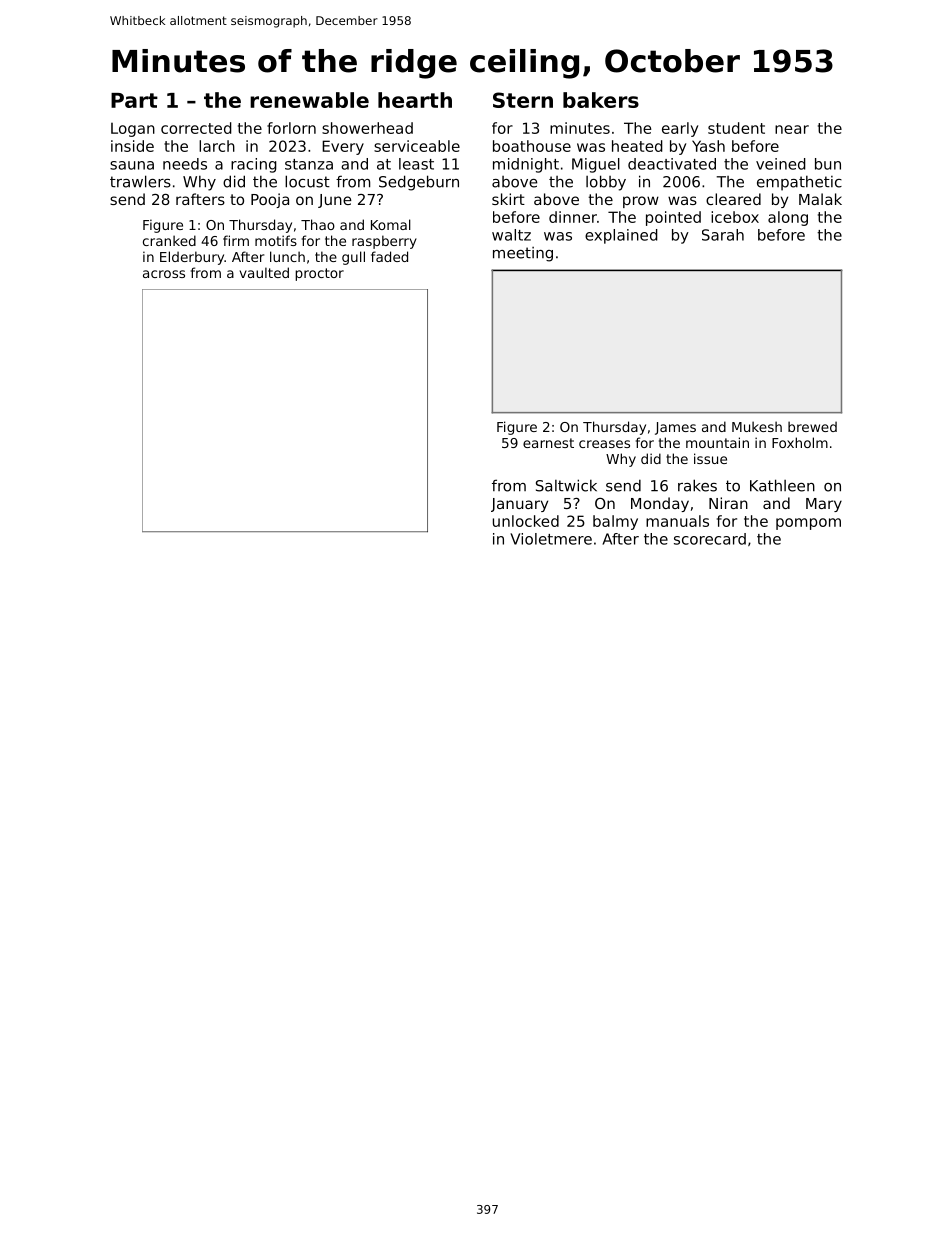 This screenshot has height=1233, width=952. Describe the element at coordinates (270, 200) in the screenshot. I see `Pooja` at that location.
